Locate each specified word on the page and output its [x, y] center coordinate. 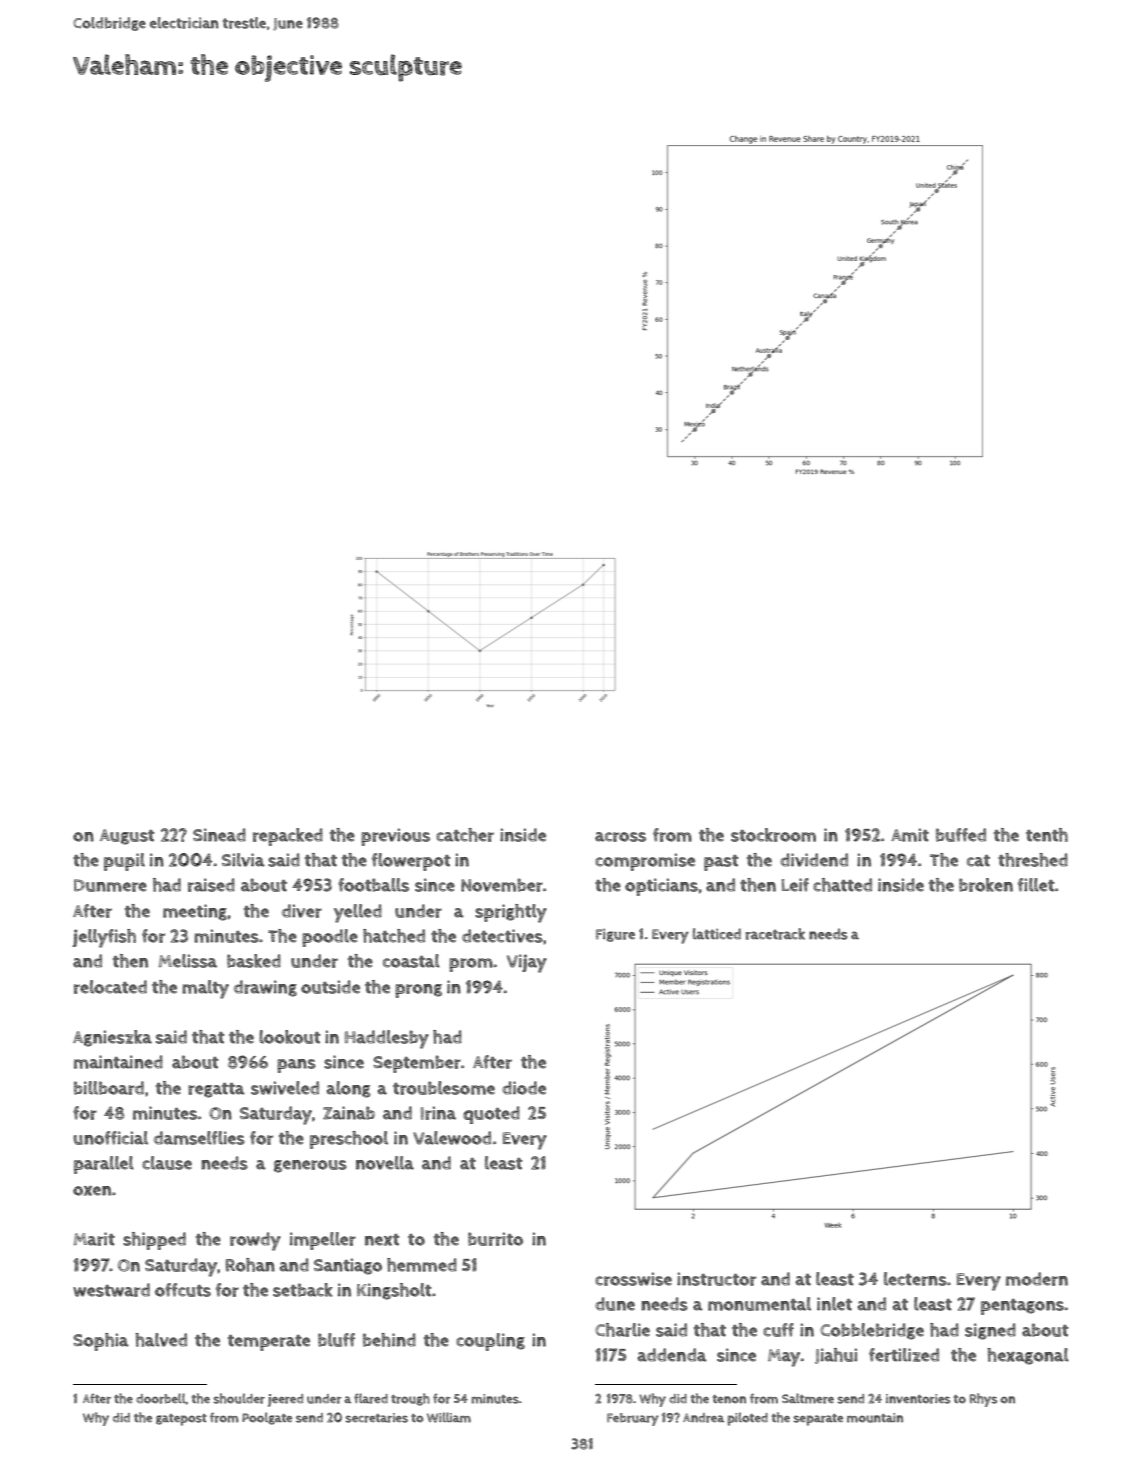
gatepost [181, 1420]
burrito [495, 1239]
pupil [124, 862]
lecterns [915, 1279]
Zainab [349, 1113]
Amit [910, 835]
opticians [661, 887]
